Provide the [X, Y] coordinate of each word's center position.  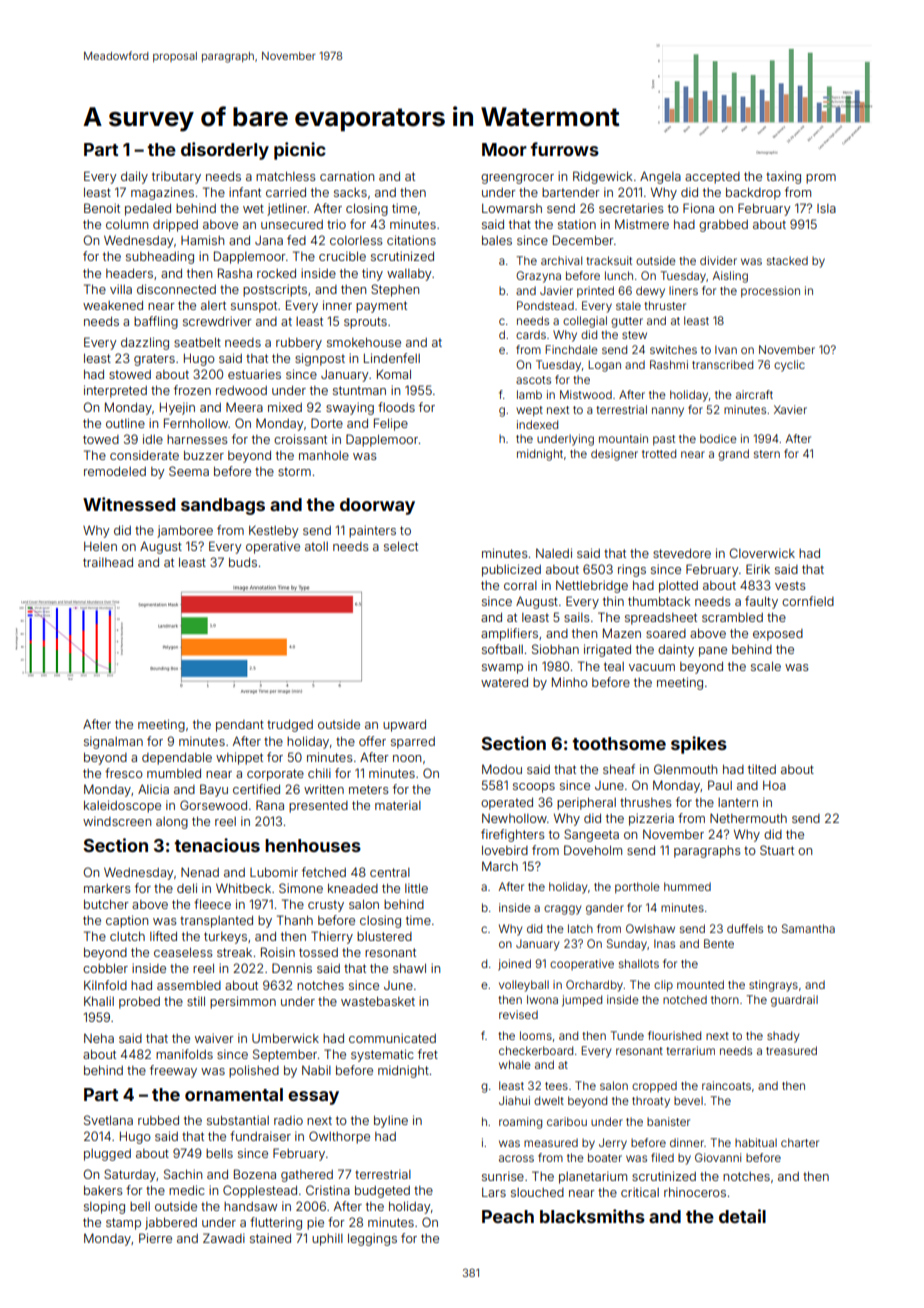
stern [767, 454]
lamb [529, 394]
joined [514, 965]
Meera [244, 407]
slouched [537, 1192]
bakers [103, 1190]
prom [821, 179]
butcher [106, 904]
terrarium [690, 1050]
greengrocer [517, 179]
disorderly [225, 151]
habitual [756, 1142]
